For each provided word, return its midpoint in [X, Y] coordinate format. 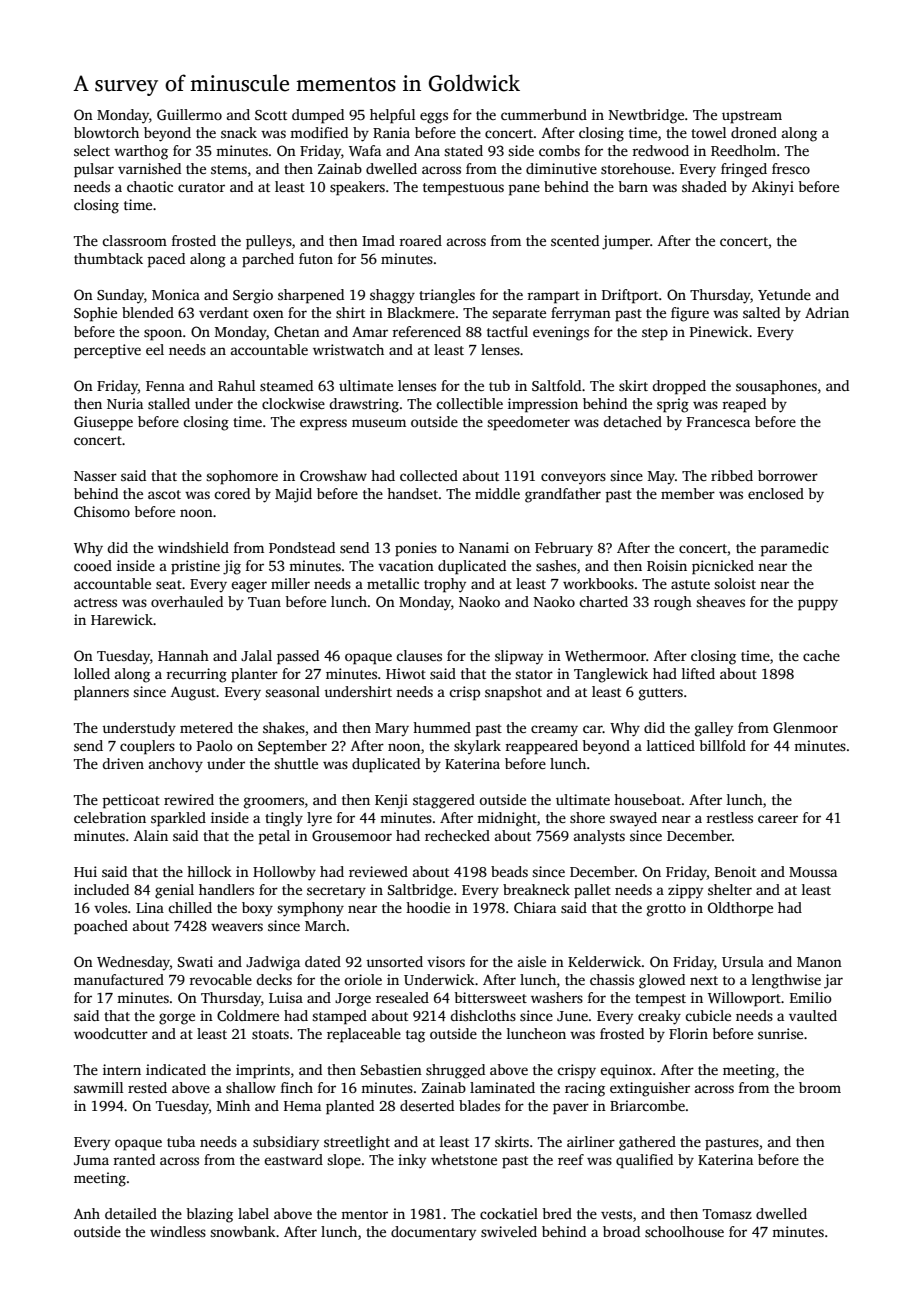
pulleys [269, 242]
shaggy [392, 296]
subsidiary [286, 1143]
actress [95, 602]
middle [497, 493]
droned [754, 132]
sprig [673, 405]
